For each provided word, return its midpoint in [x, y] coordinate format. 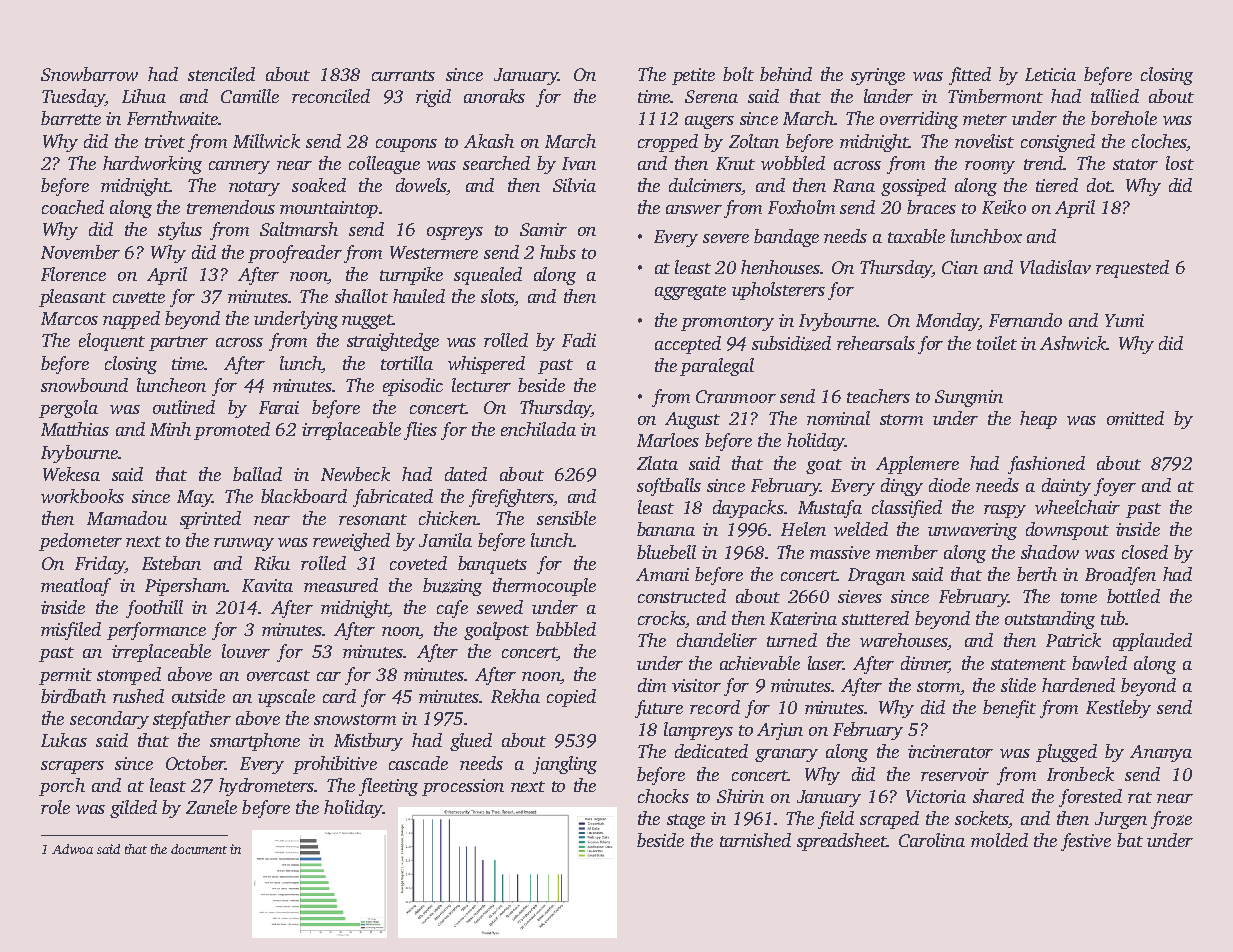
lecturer [481, 385]
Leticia [1050, 74]
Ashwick [1073, 343]
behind [786, 74]
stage [686, 821]
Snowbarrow [89, 74]
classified [907, 509]
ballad [257, 474]
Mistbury [368, 742]
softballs [669, 487]
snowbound [84, 385]
